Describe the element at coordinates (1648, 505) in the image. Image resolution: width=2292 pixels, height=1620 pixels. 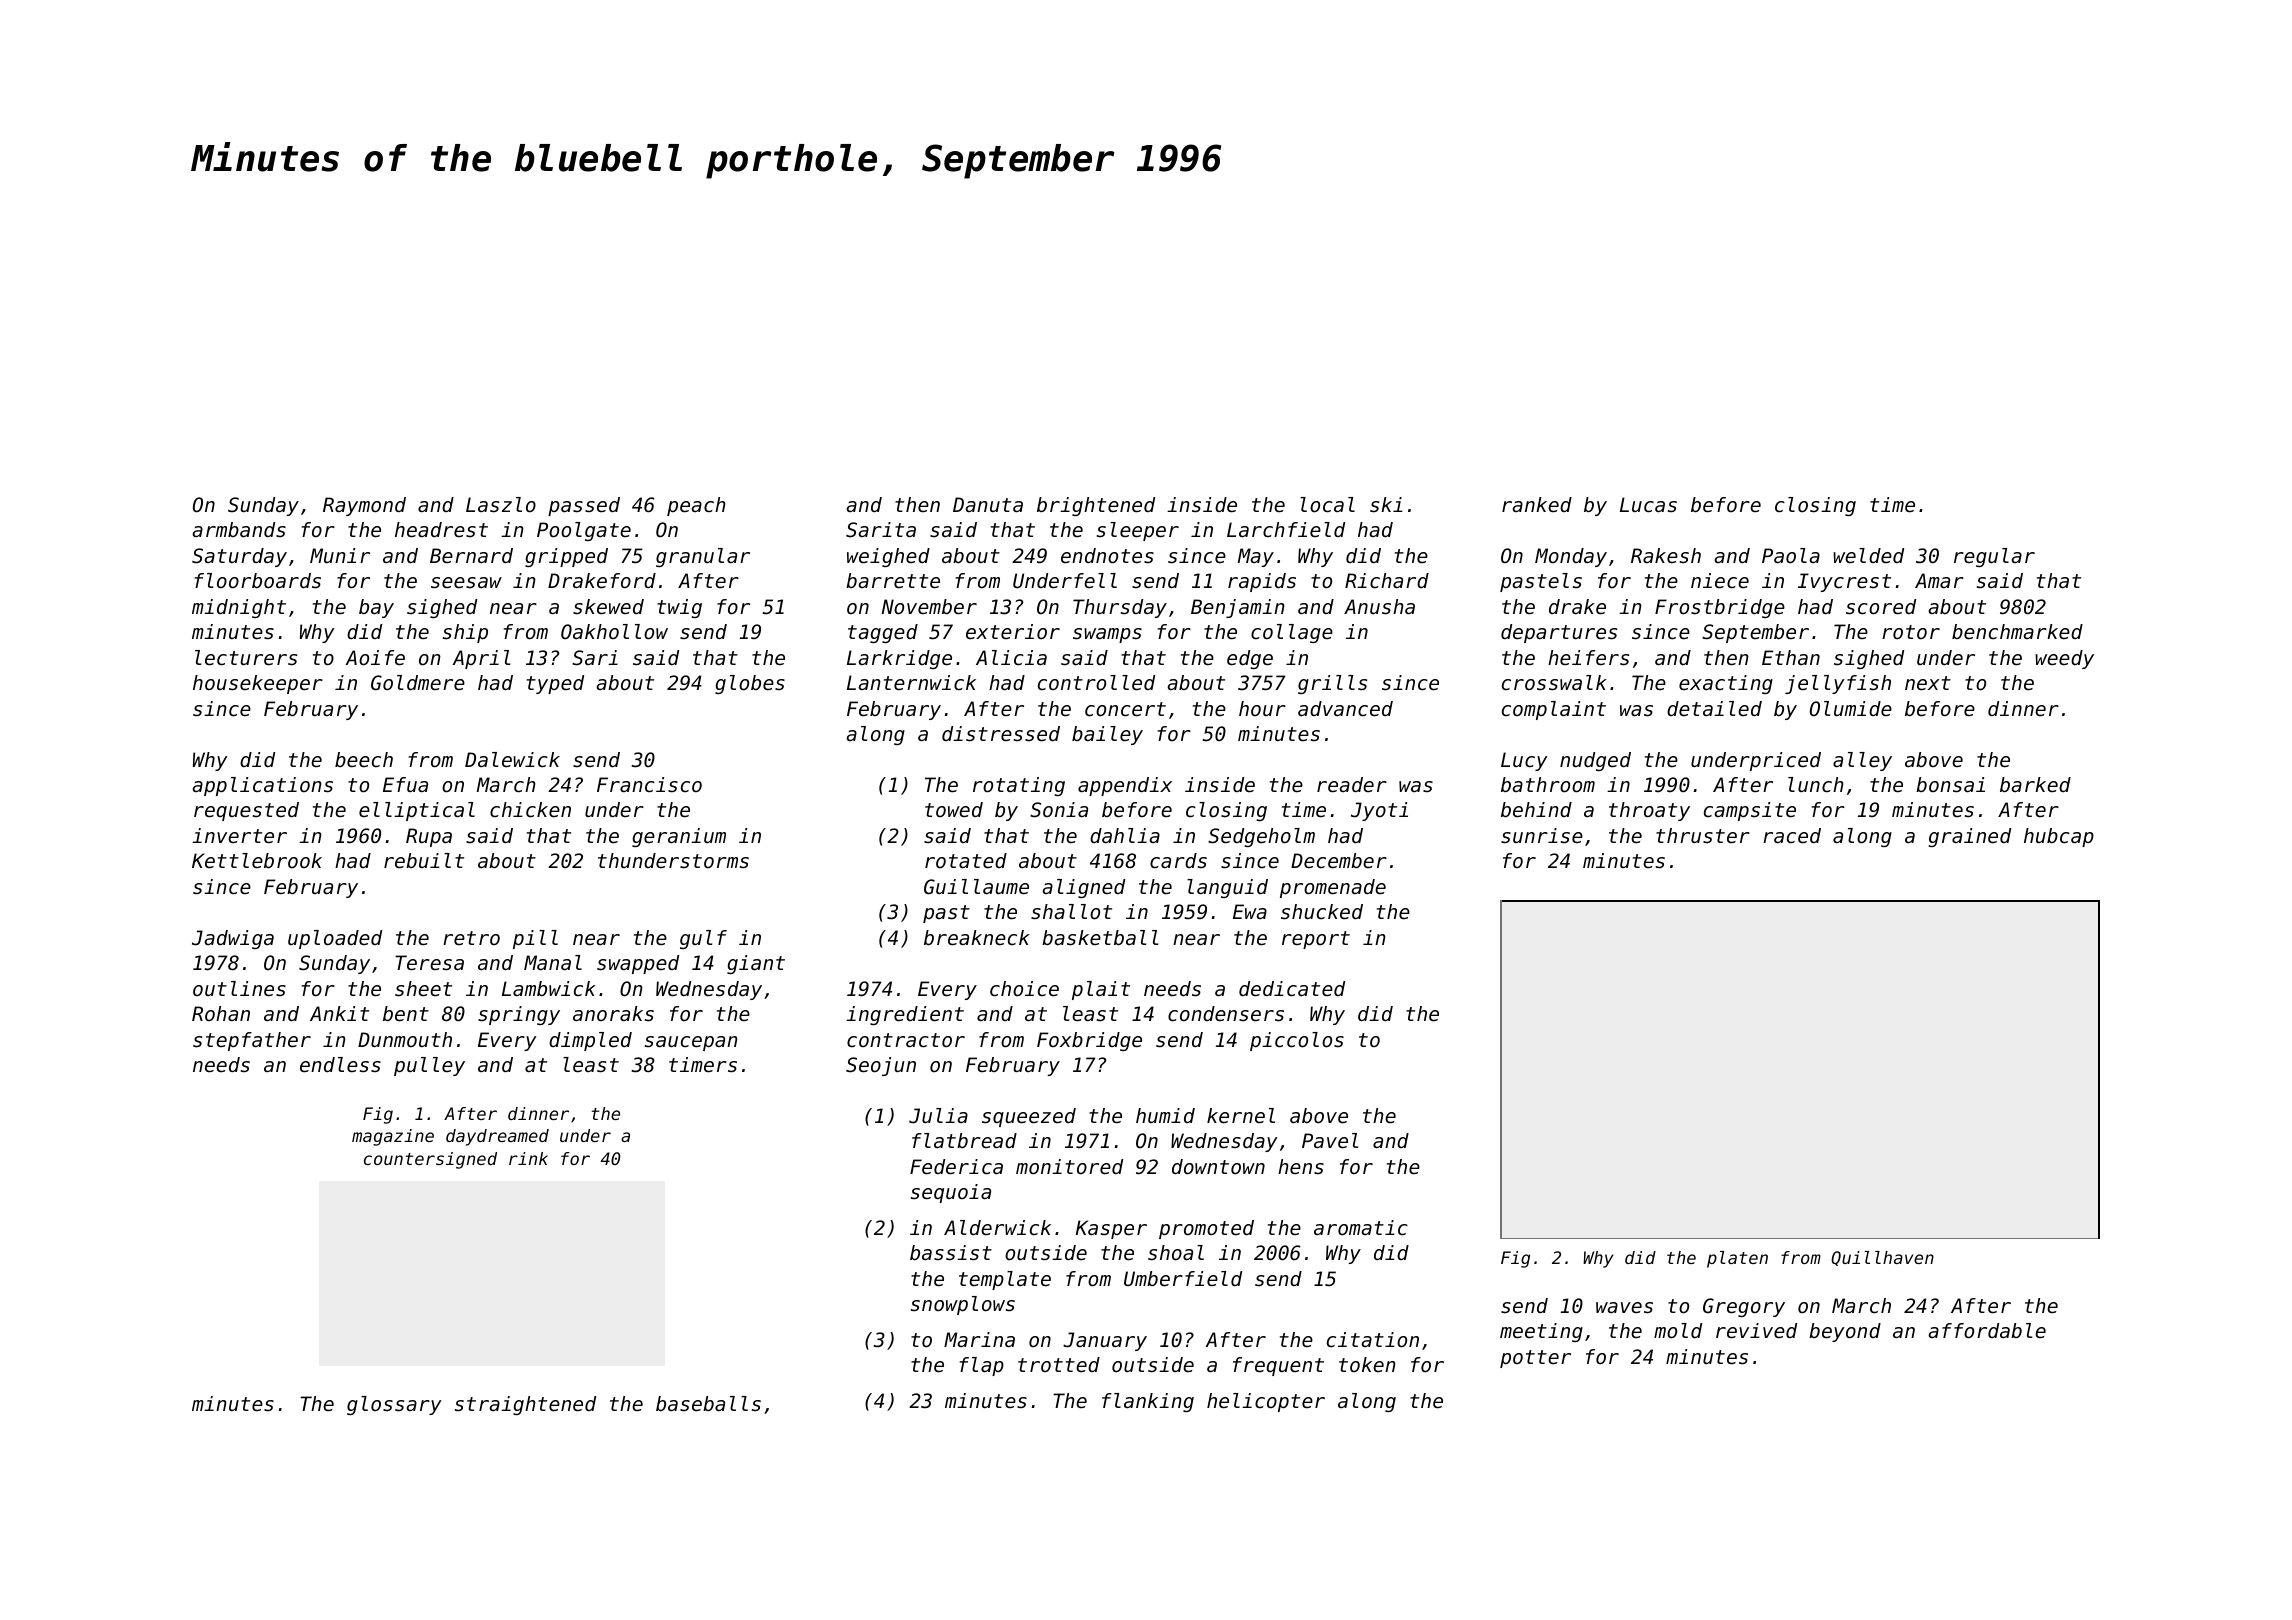
I see `Lucas` at that location.
